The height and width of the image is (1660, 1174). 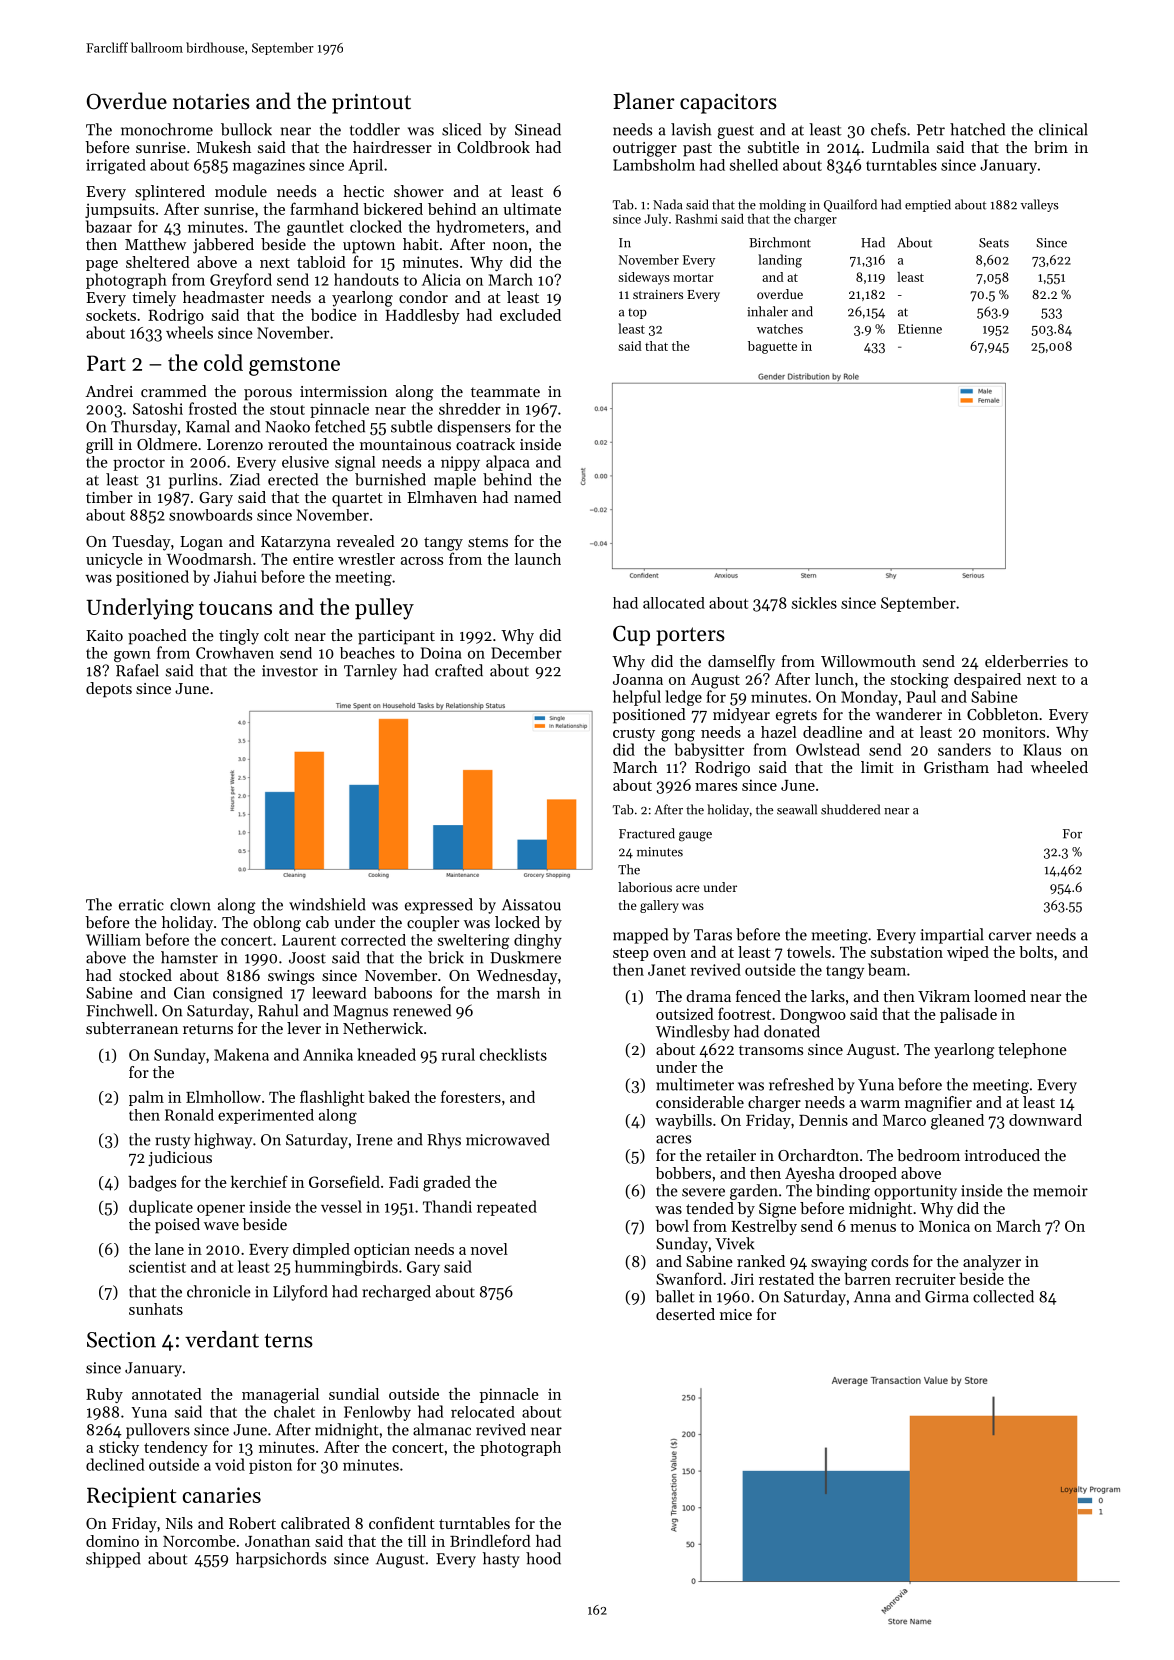 I want to click on gong, so click(x=678, y=736).
